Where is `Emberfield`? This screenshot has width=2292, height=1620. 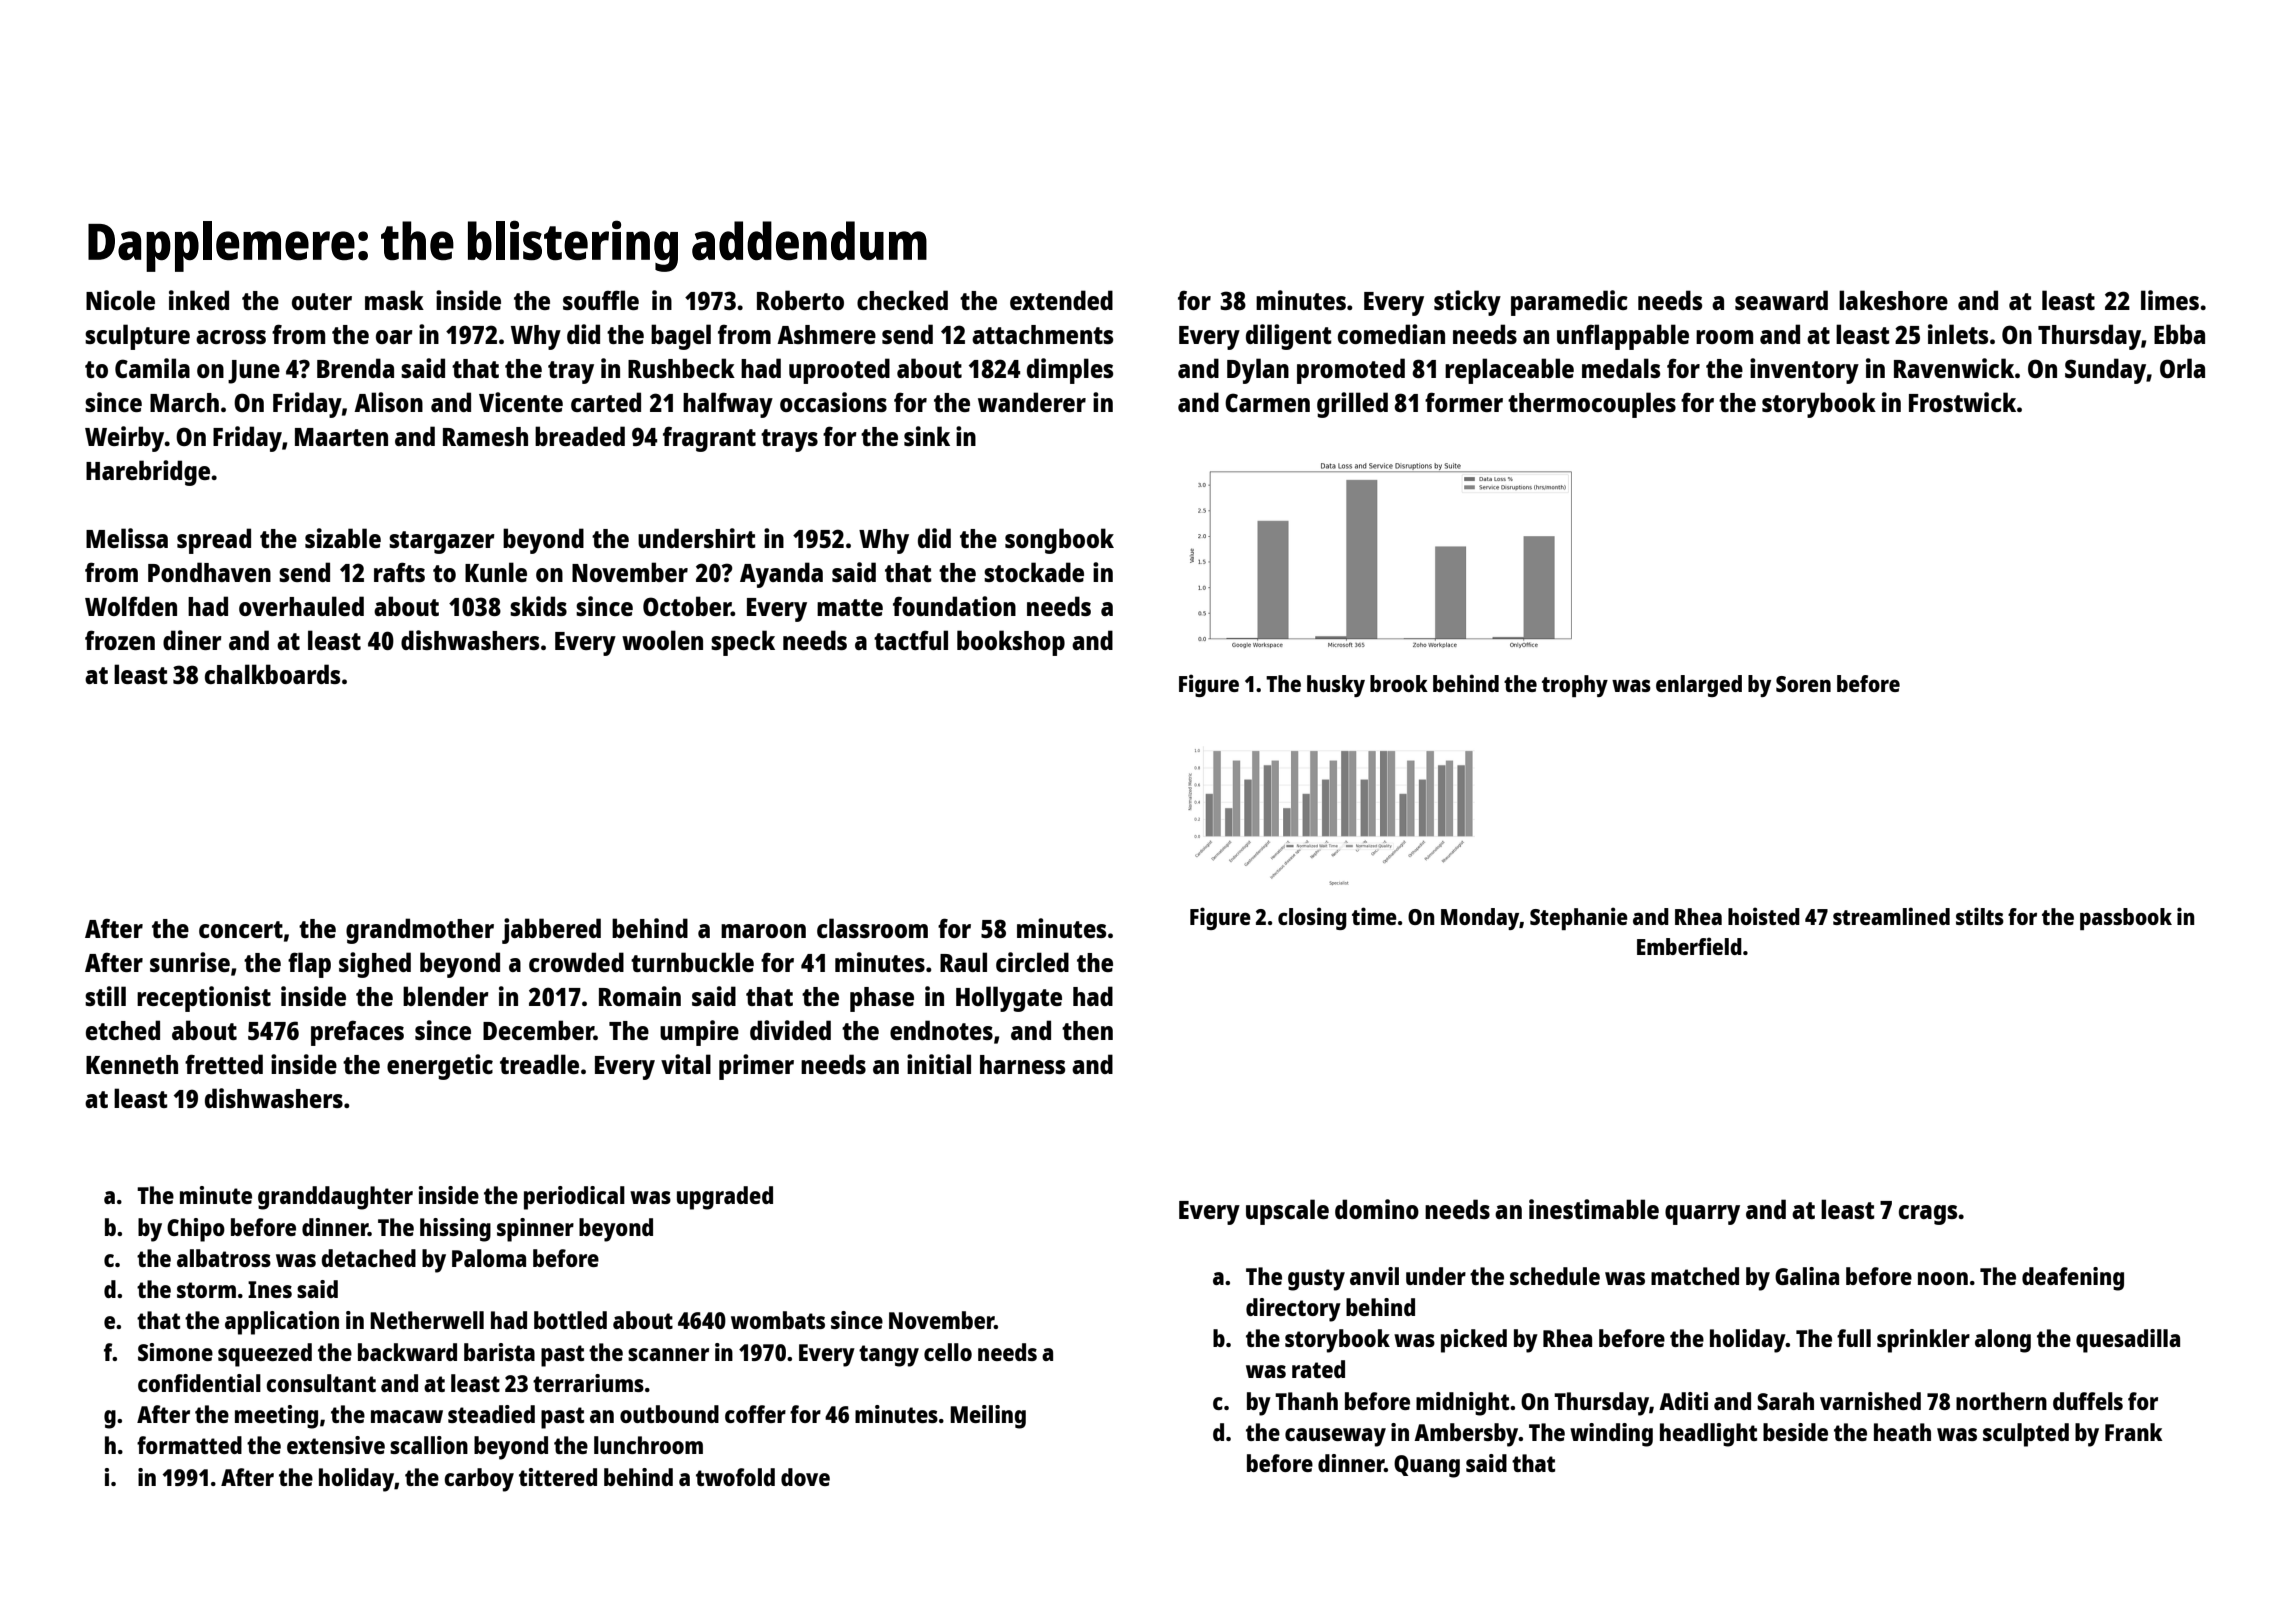 Emberfield is located at coordinates (1689, 946).
